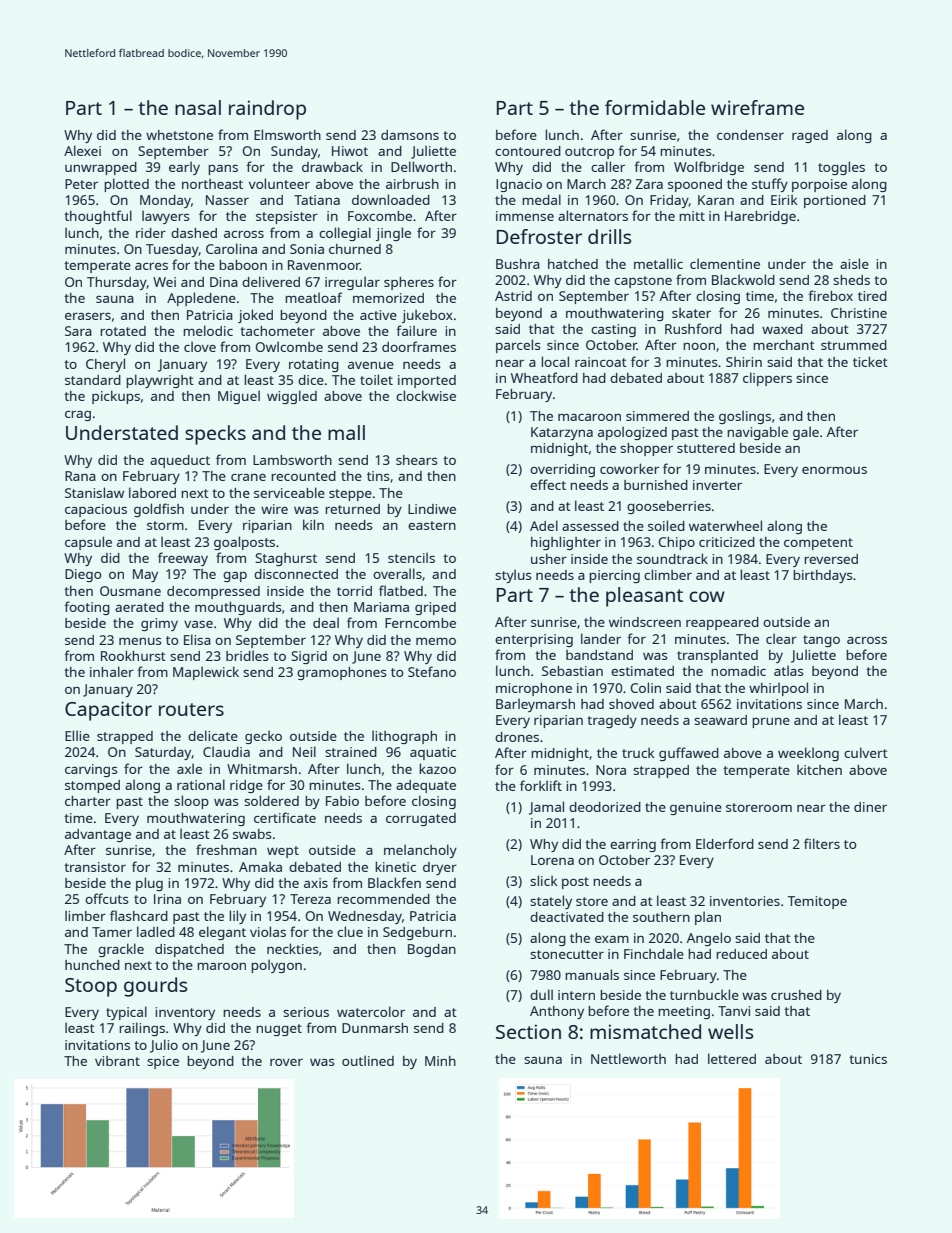 The width and height of the image is (952, 1233). What do you see at coordinates (271, 281) in the image?
I see `delivered` at bounding box center [271, 281].
